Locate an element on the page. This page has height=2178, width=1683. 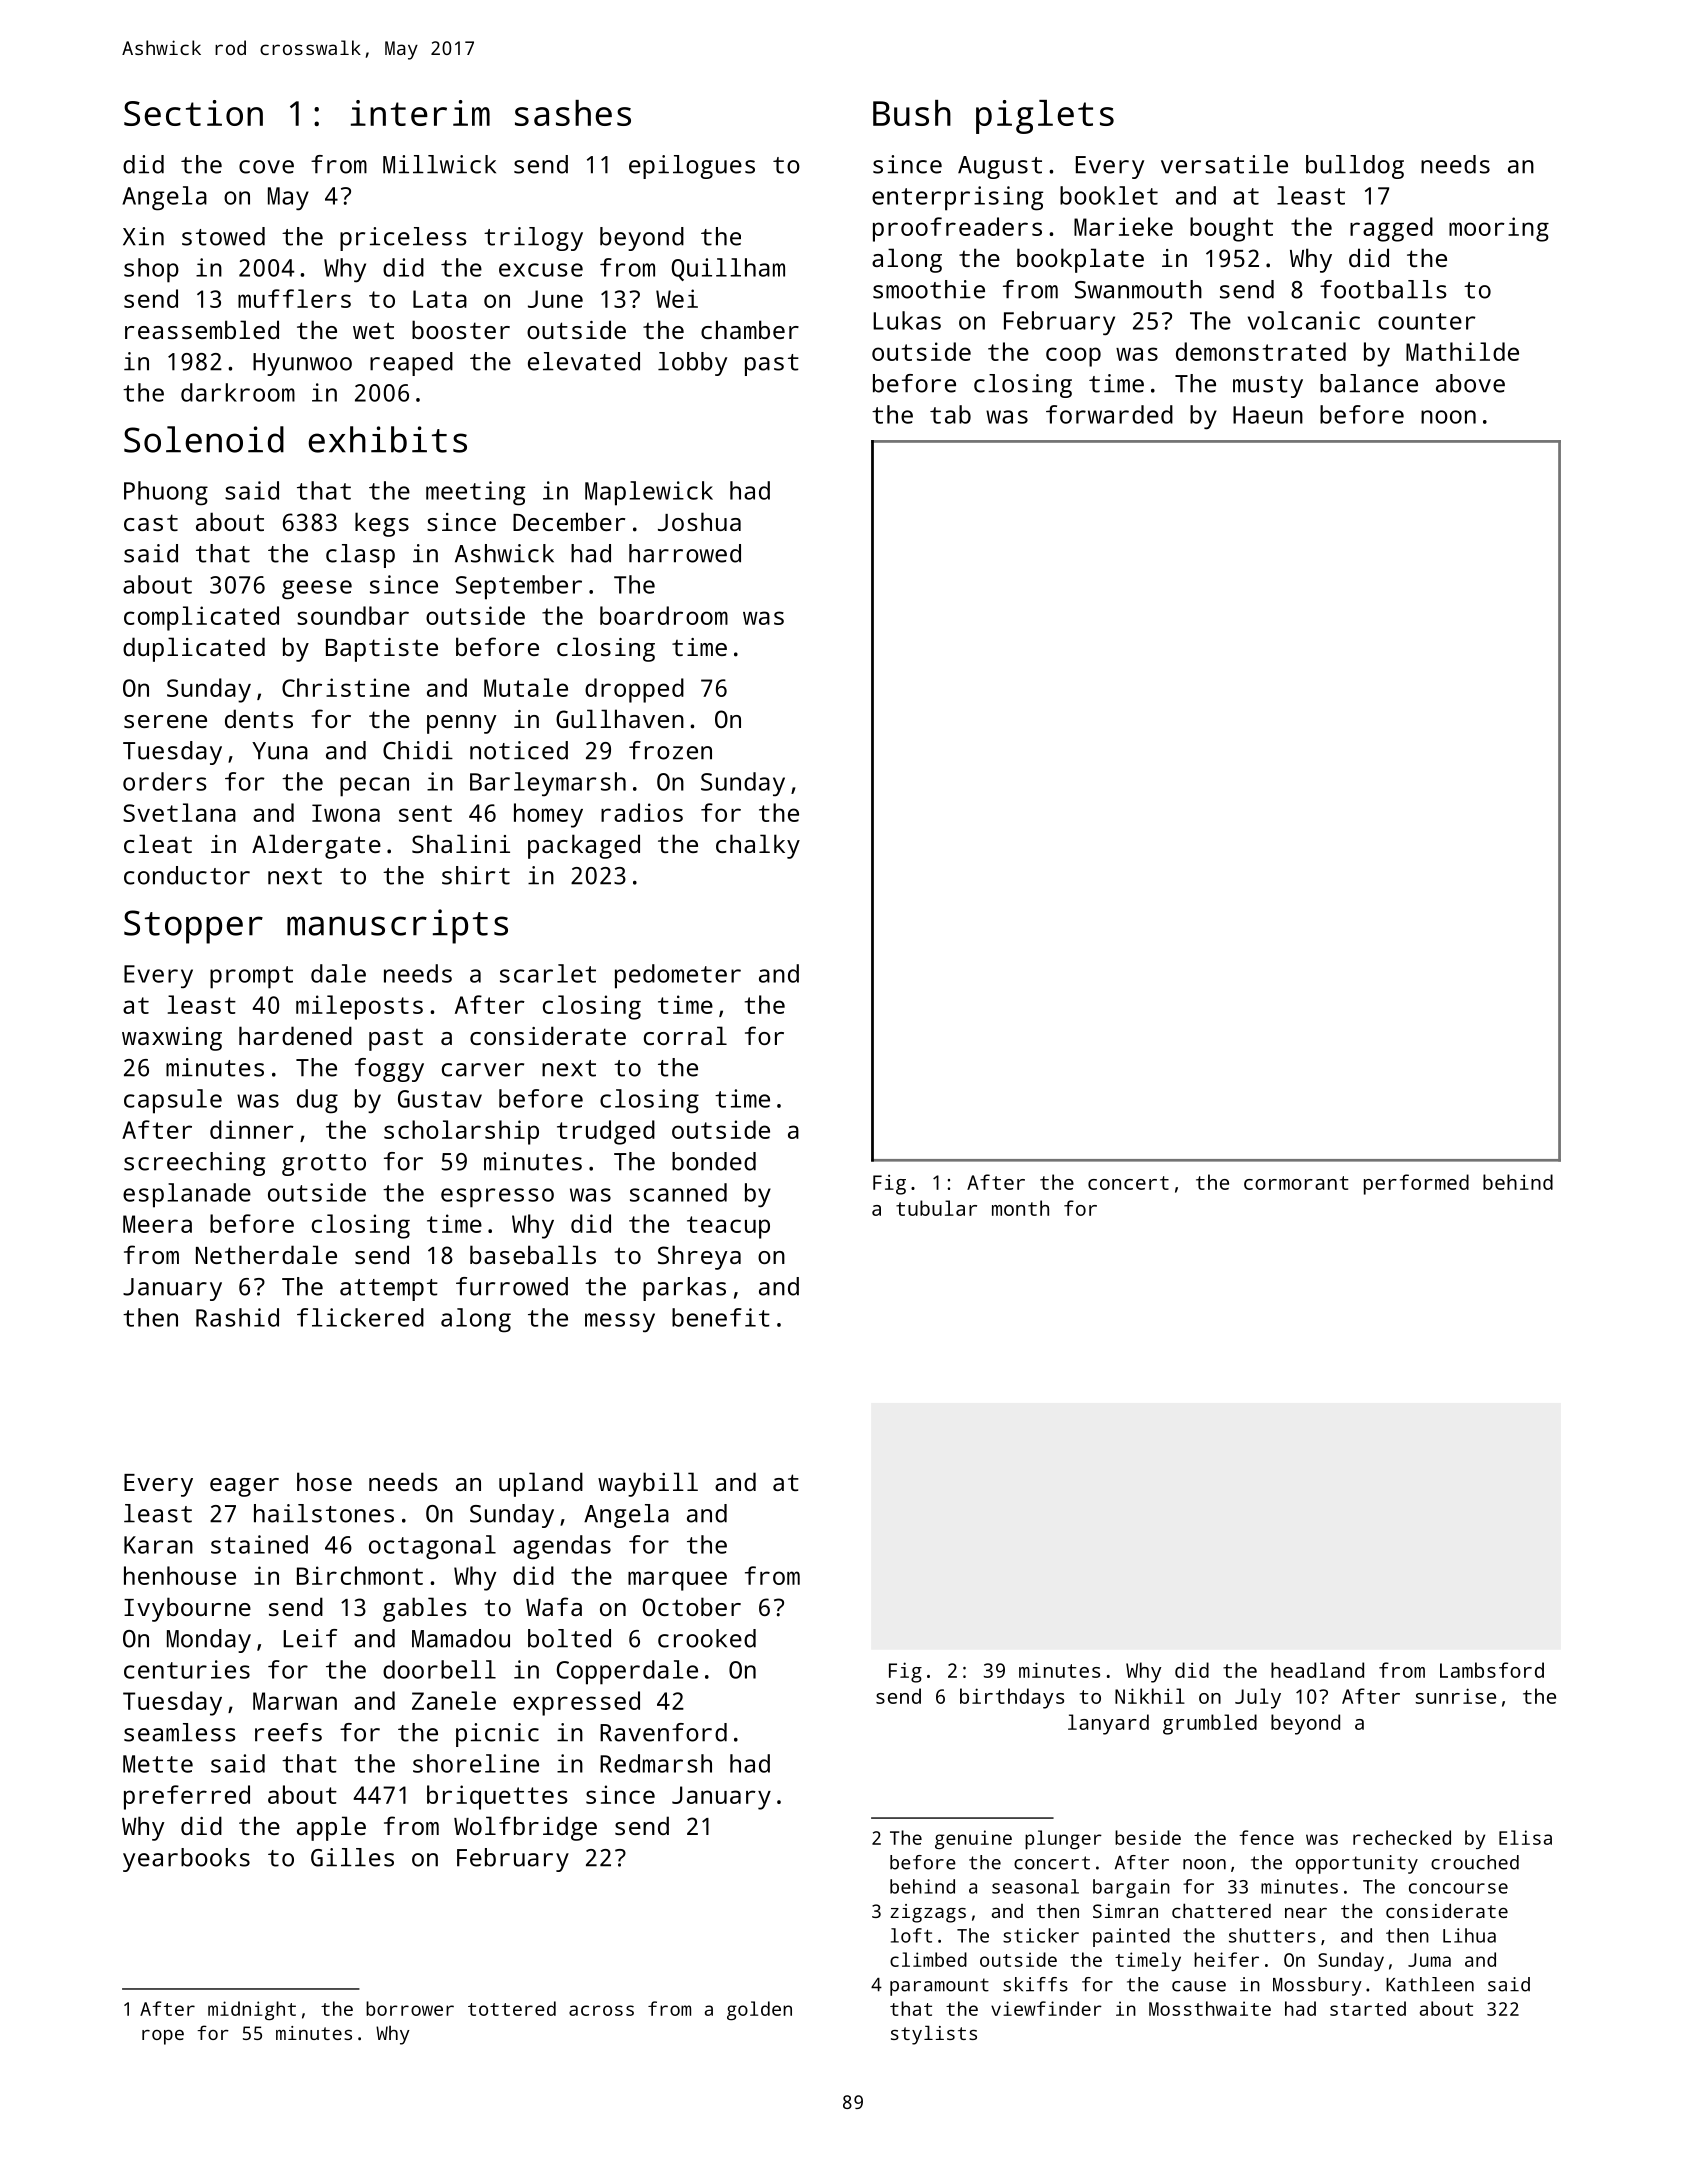
Quillham is located at coordinates (728, 269).
